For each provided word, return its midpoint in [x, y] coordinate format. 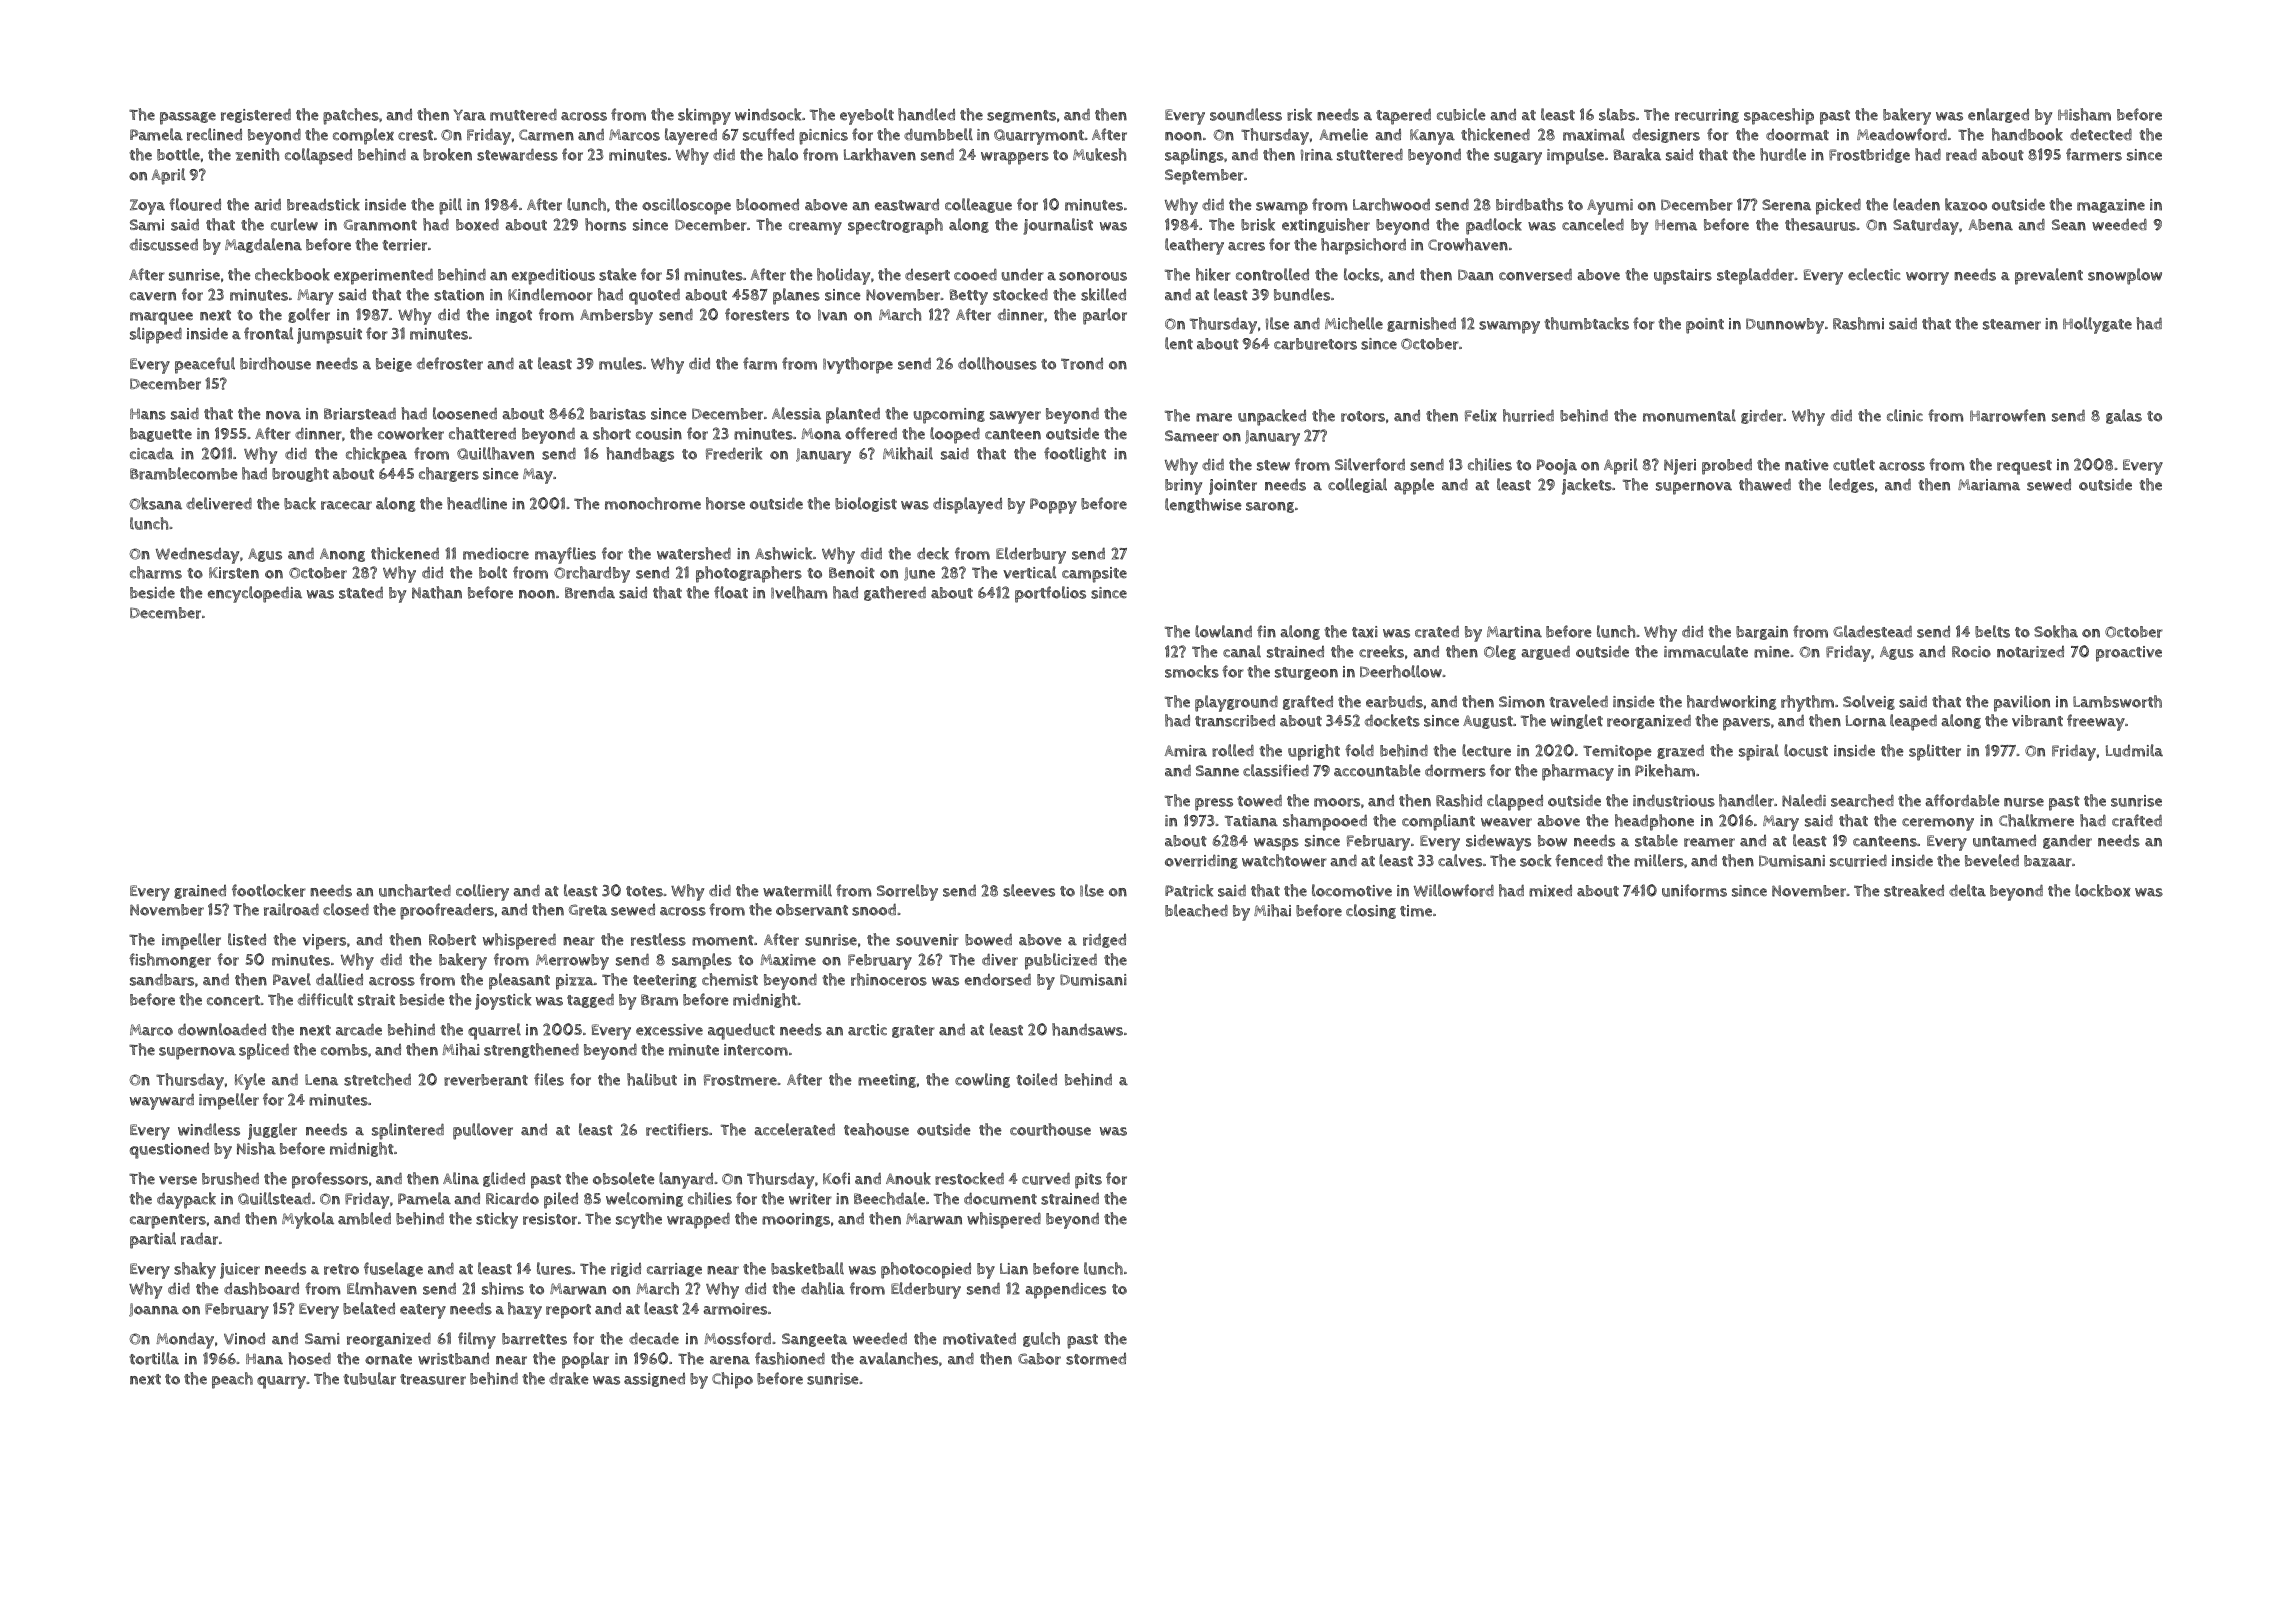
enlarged [1998, 115]
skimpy [704, 116]
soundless [1246, 114]
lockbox [2103, 890]
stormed [1096, 1359]
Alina [461, 1178]
